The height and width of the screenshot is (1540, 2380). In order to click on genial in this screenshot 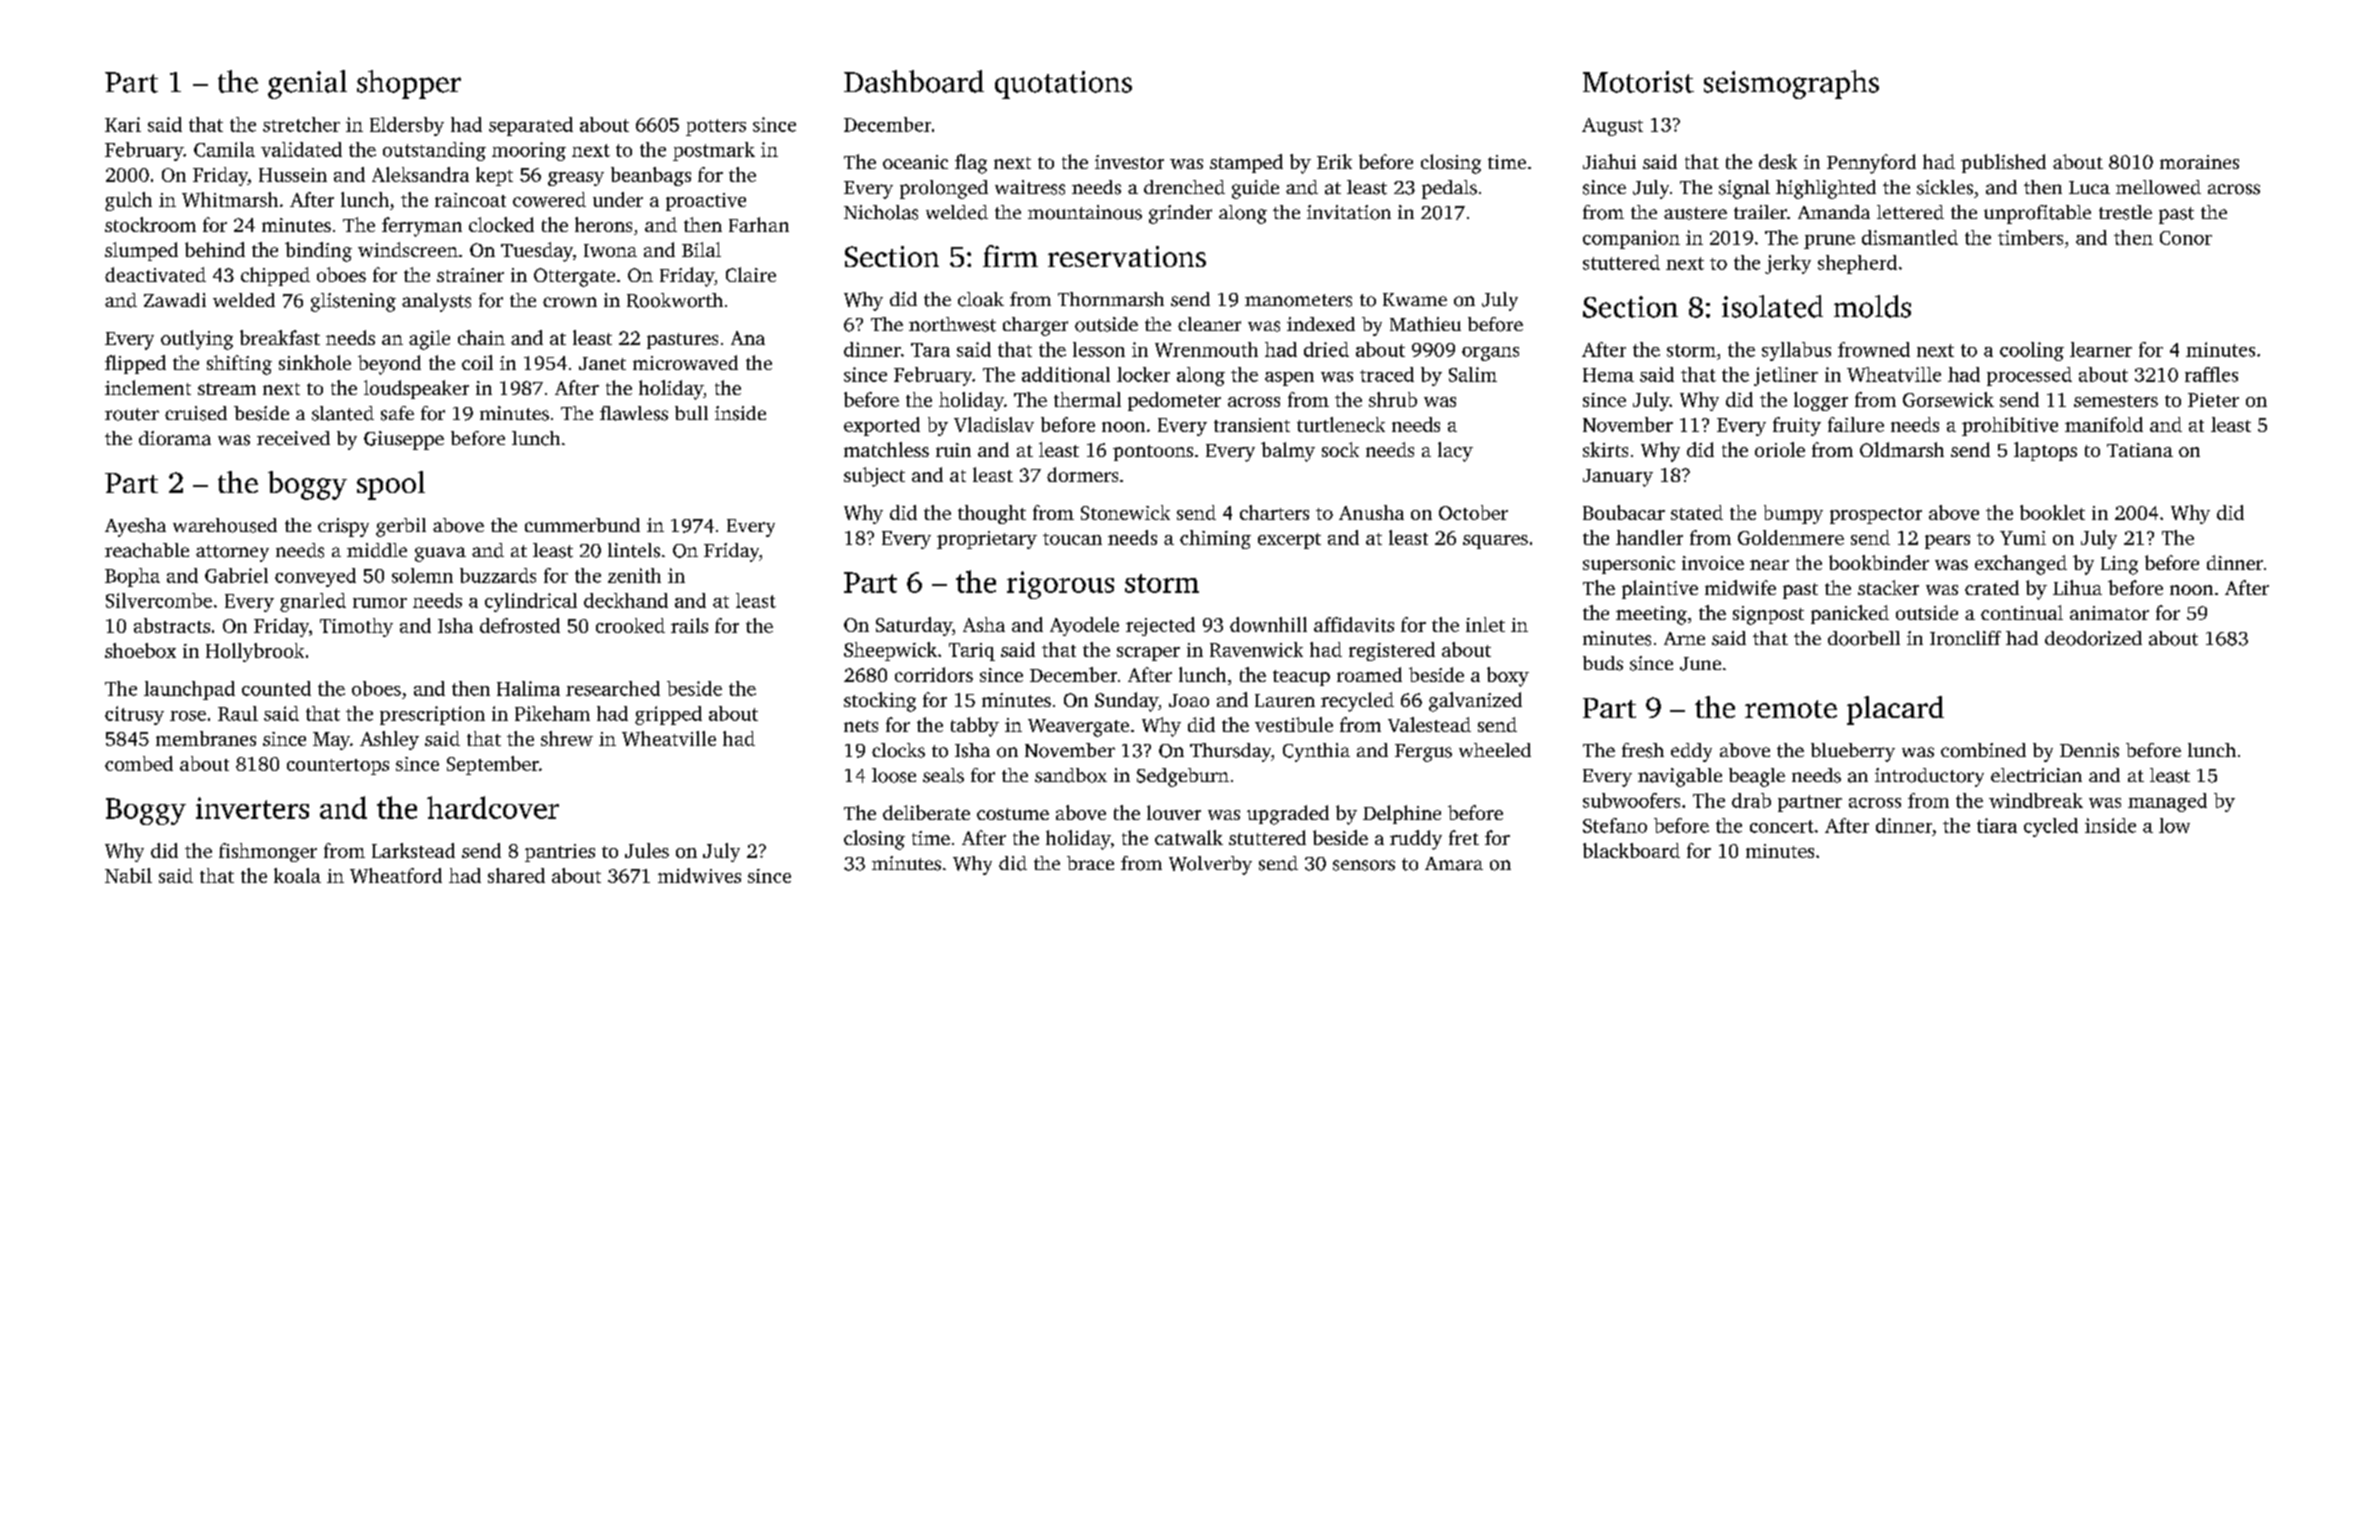, I will do `click(307, 84)`.
